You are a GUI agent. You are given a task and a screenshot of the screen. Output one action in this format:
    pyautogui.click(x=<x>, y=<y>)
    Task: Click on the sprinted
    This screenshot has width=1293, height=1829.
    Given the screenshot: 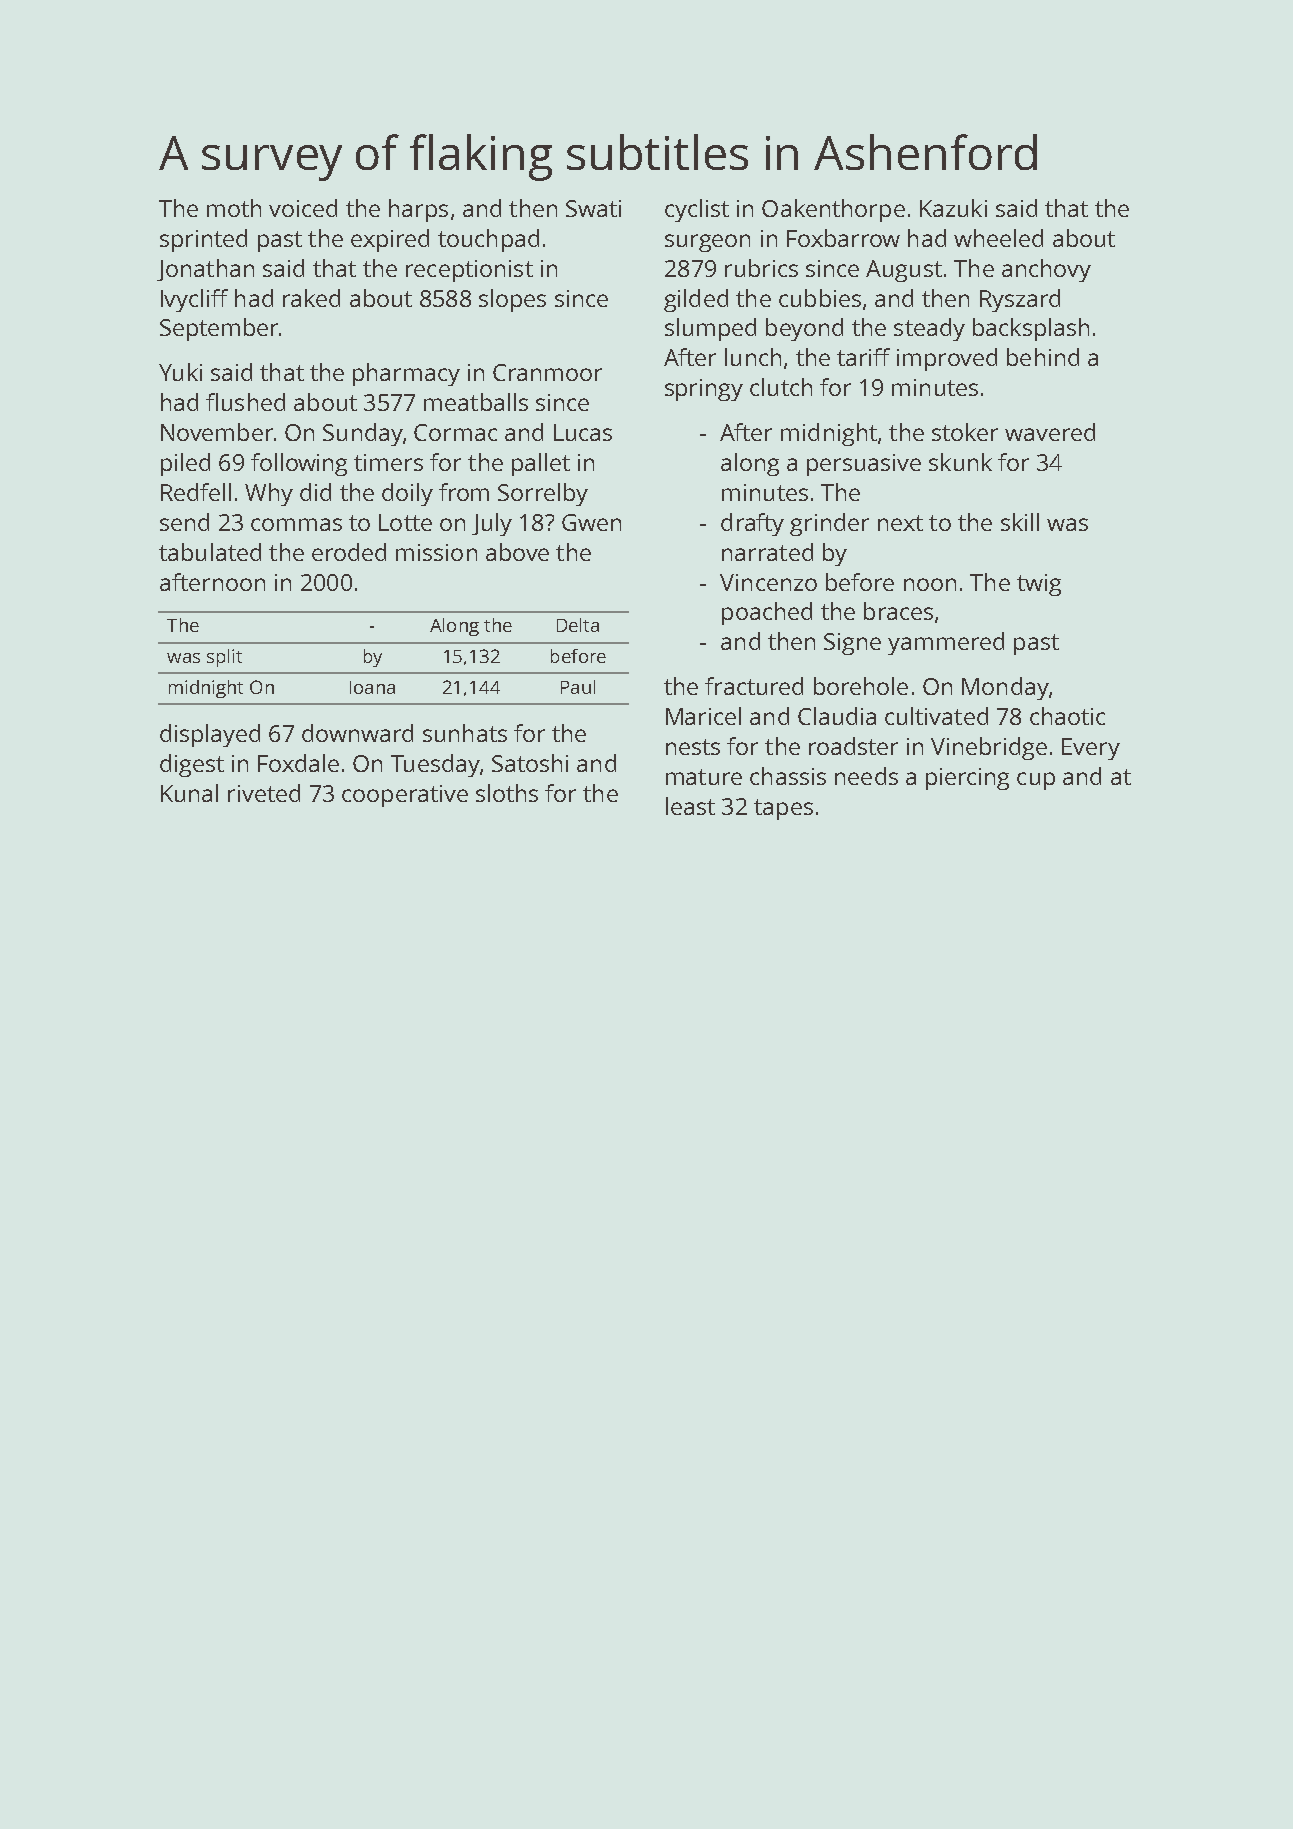 What is the action you would take?
    pyautogui.click(x=203, y=240)
